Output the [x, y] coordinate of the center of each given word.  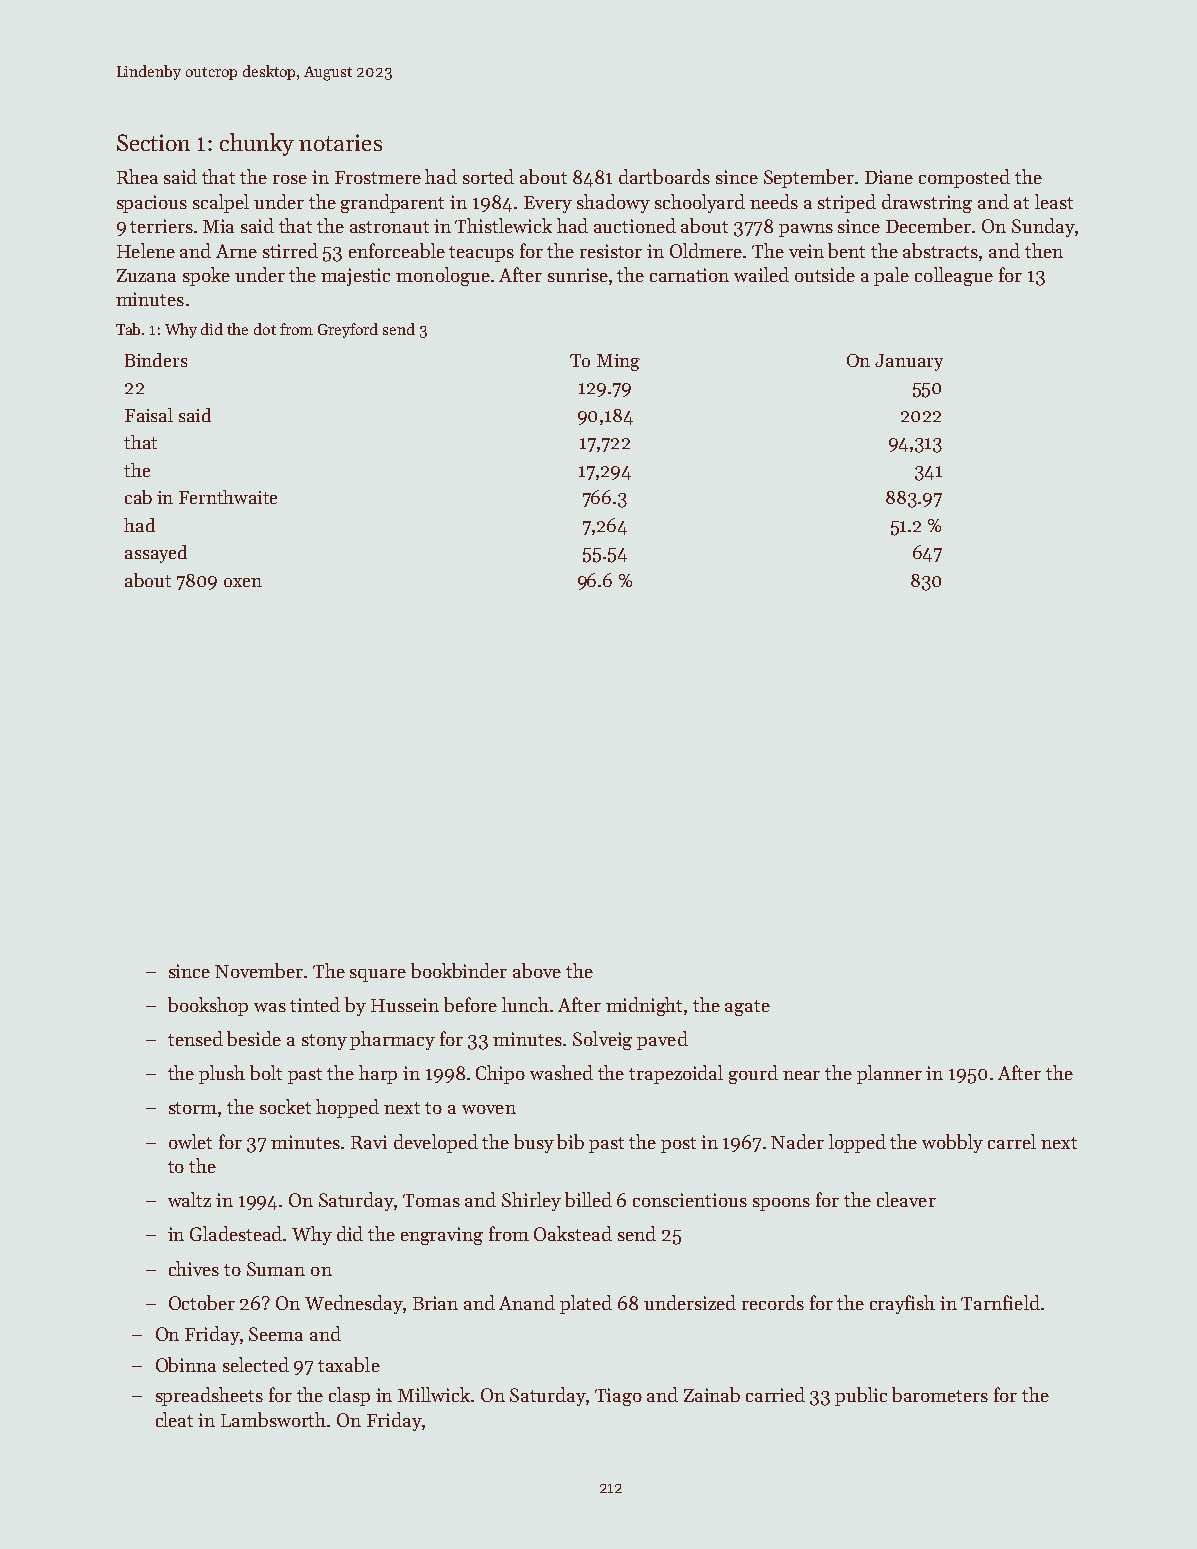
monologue [443, 276]
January [909, 362]
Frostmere [378, 177]
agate [747, 1008]
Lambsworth [273, 1419]
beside [254, 1038]
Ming [618, 362]
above [537, 970]
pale [891, 276]
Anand [527, 1302]
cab [138, 497]
